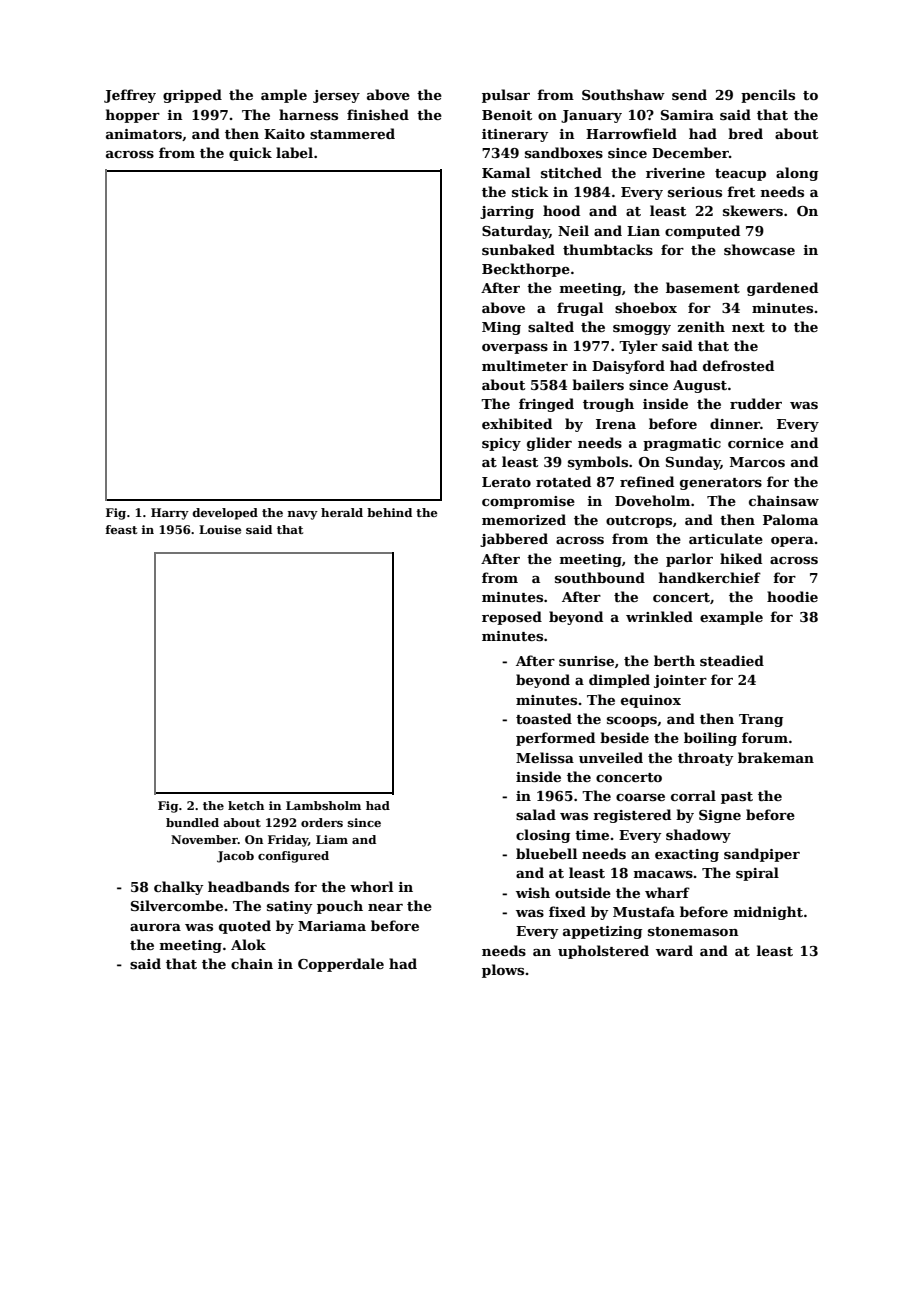 The image size is (924, 1308). What do you see at coordinates (248, 944) in the document?
I see `Alok` at bounding box center [248, 944].
